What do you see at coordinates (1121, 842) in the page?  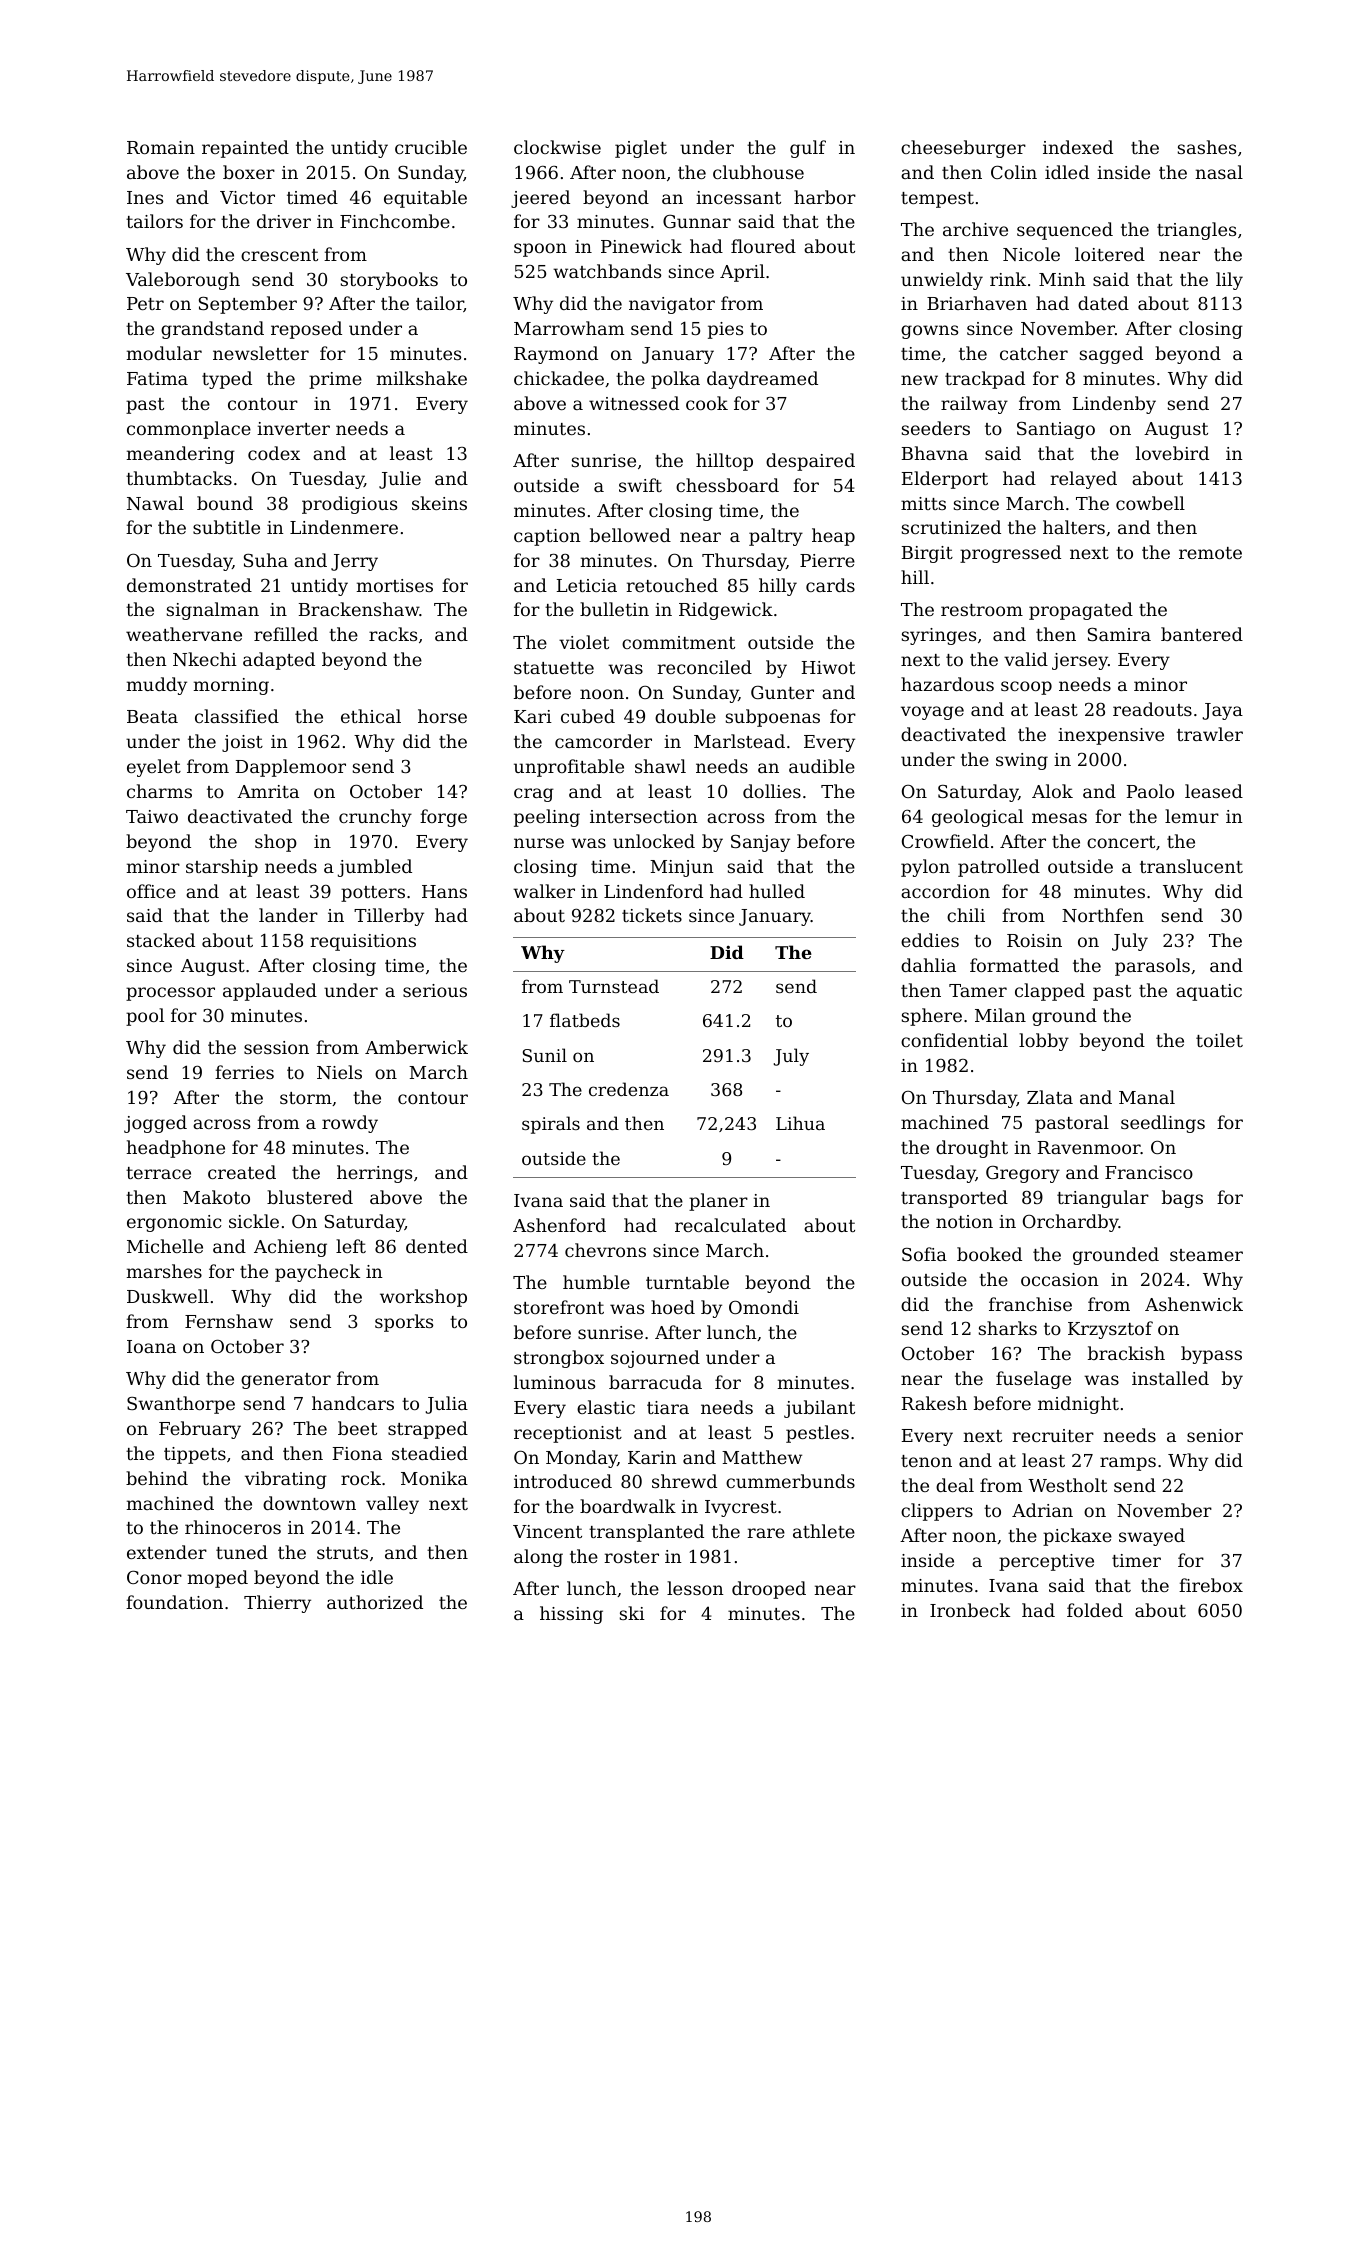 I see `concert` at bounding box center [1121, 842].
